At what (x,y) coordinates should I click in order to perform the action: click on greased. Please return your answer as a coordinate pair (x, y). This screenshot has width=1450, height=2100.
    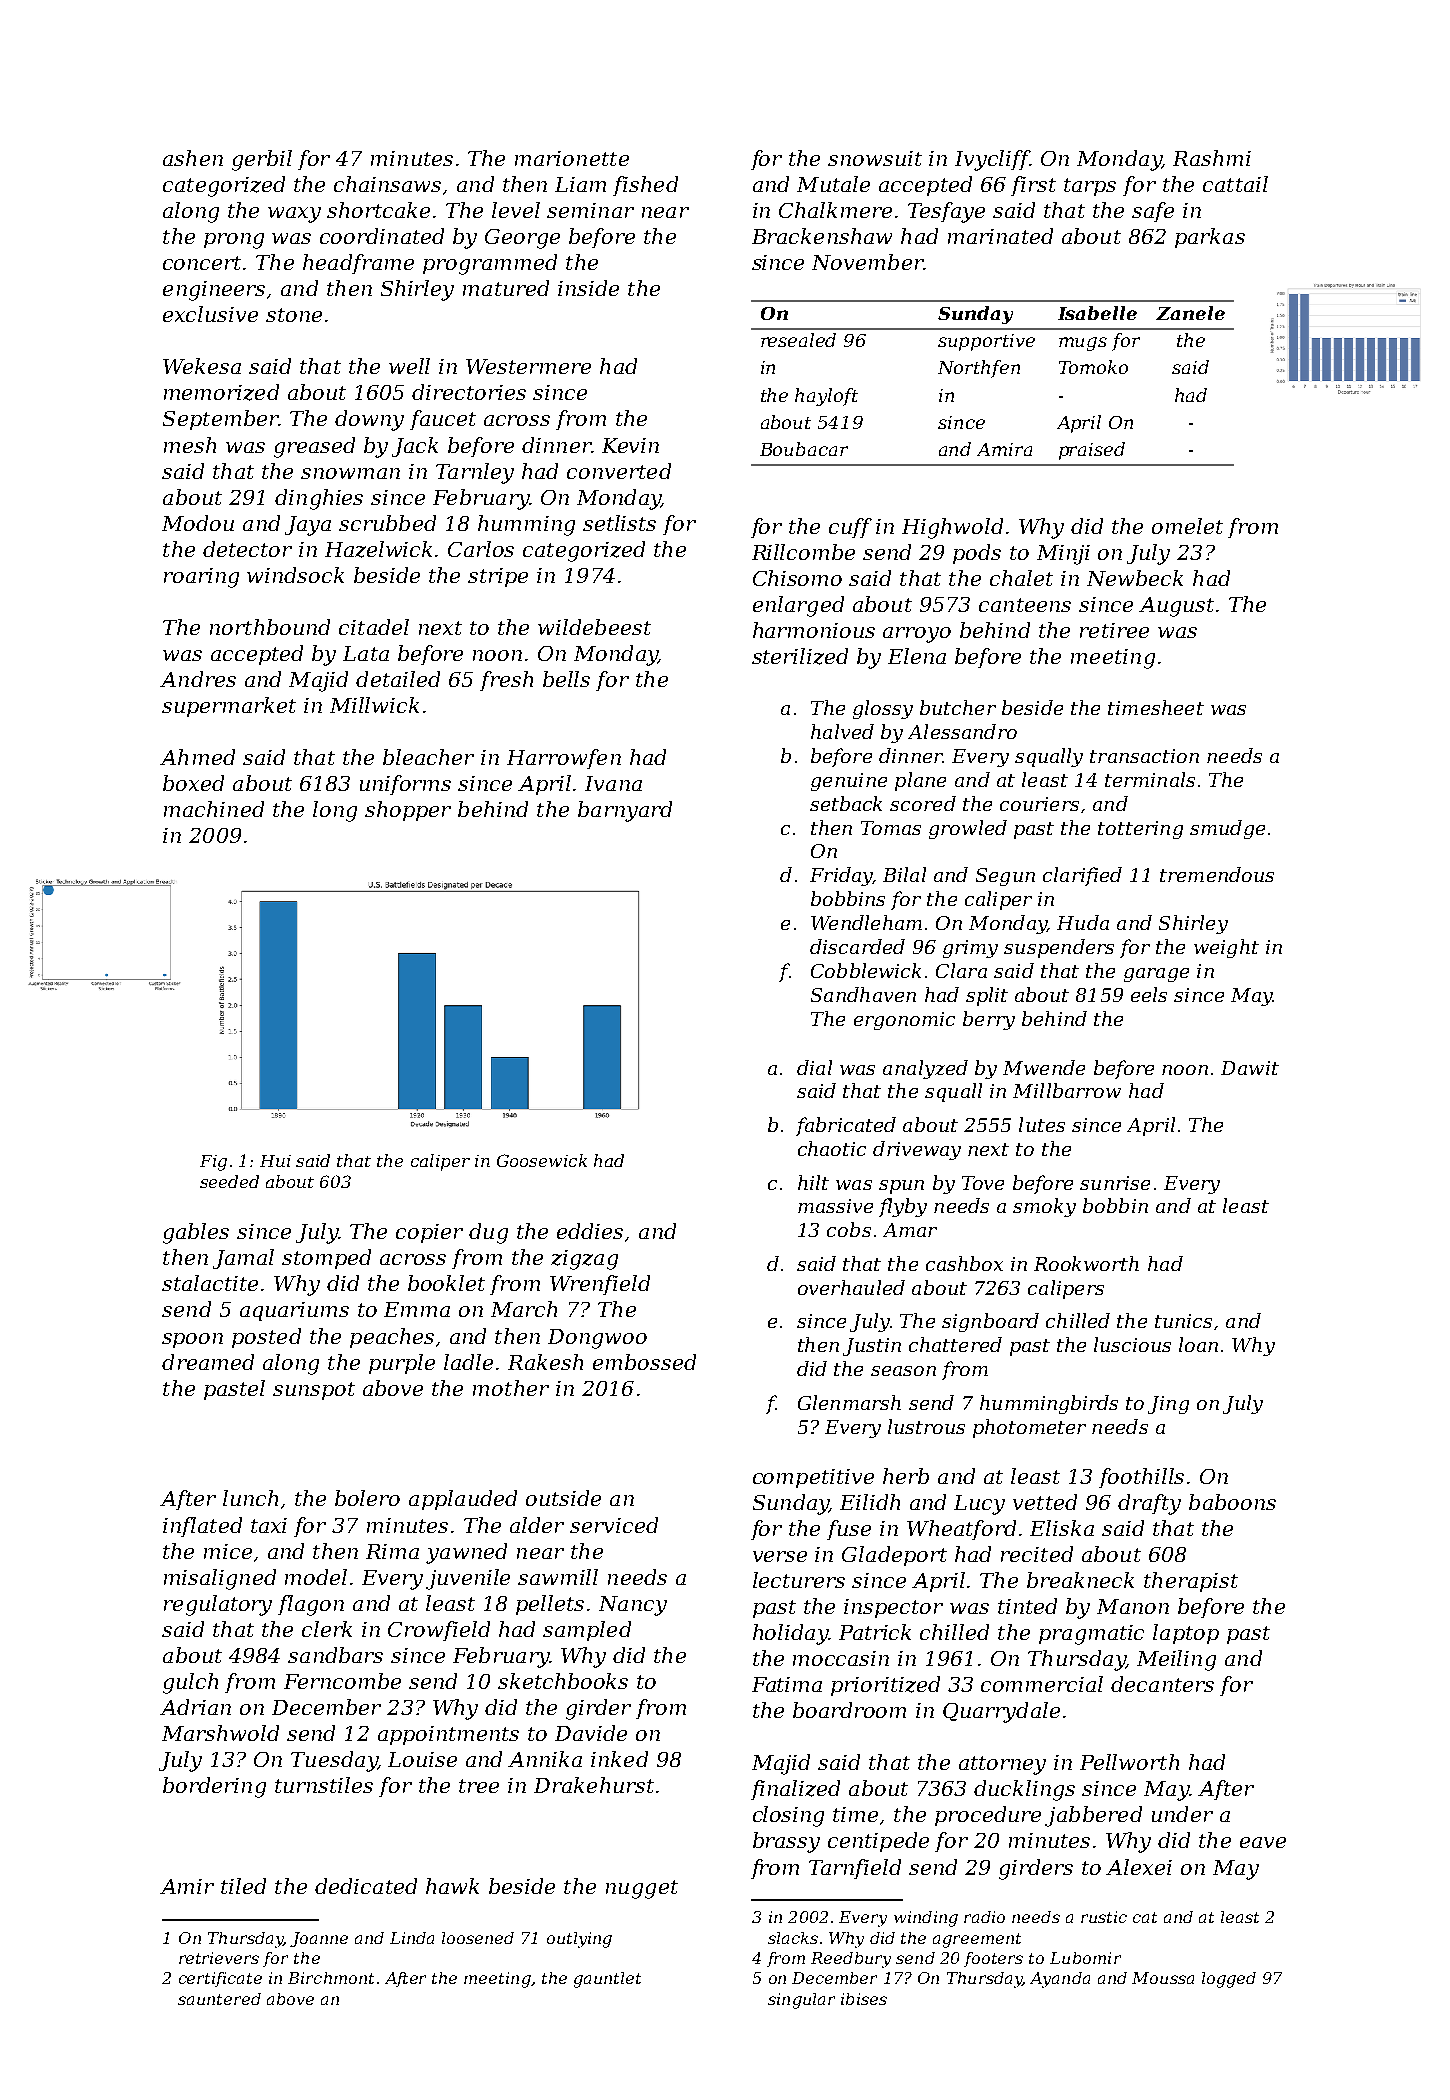
    Looking at the image, I should click on (314, 447).
